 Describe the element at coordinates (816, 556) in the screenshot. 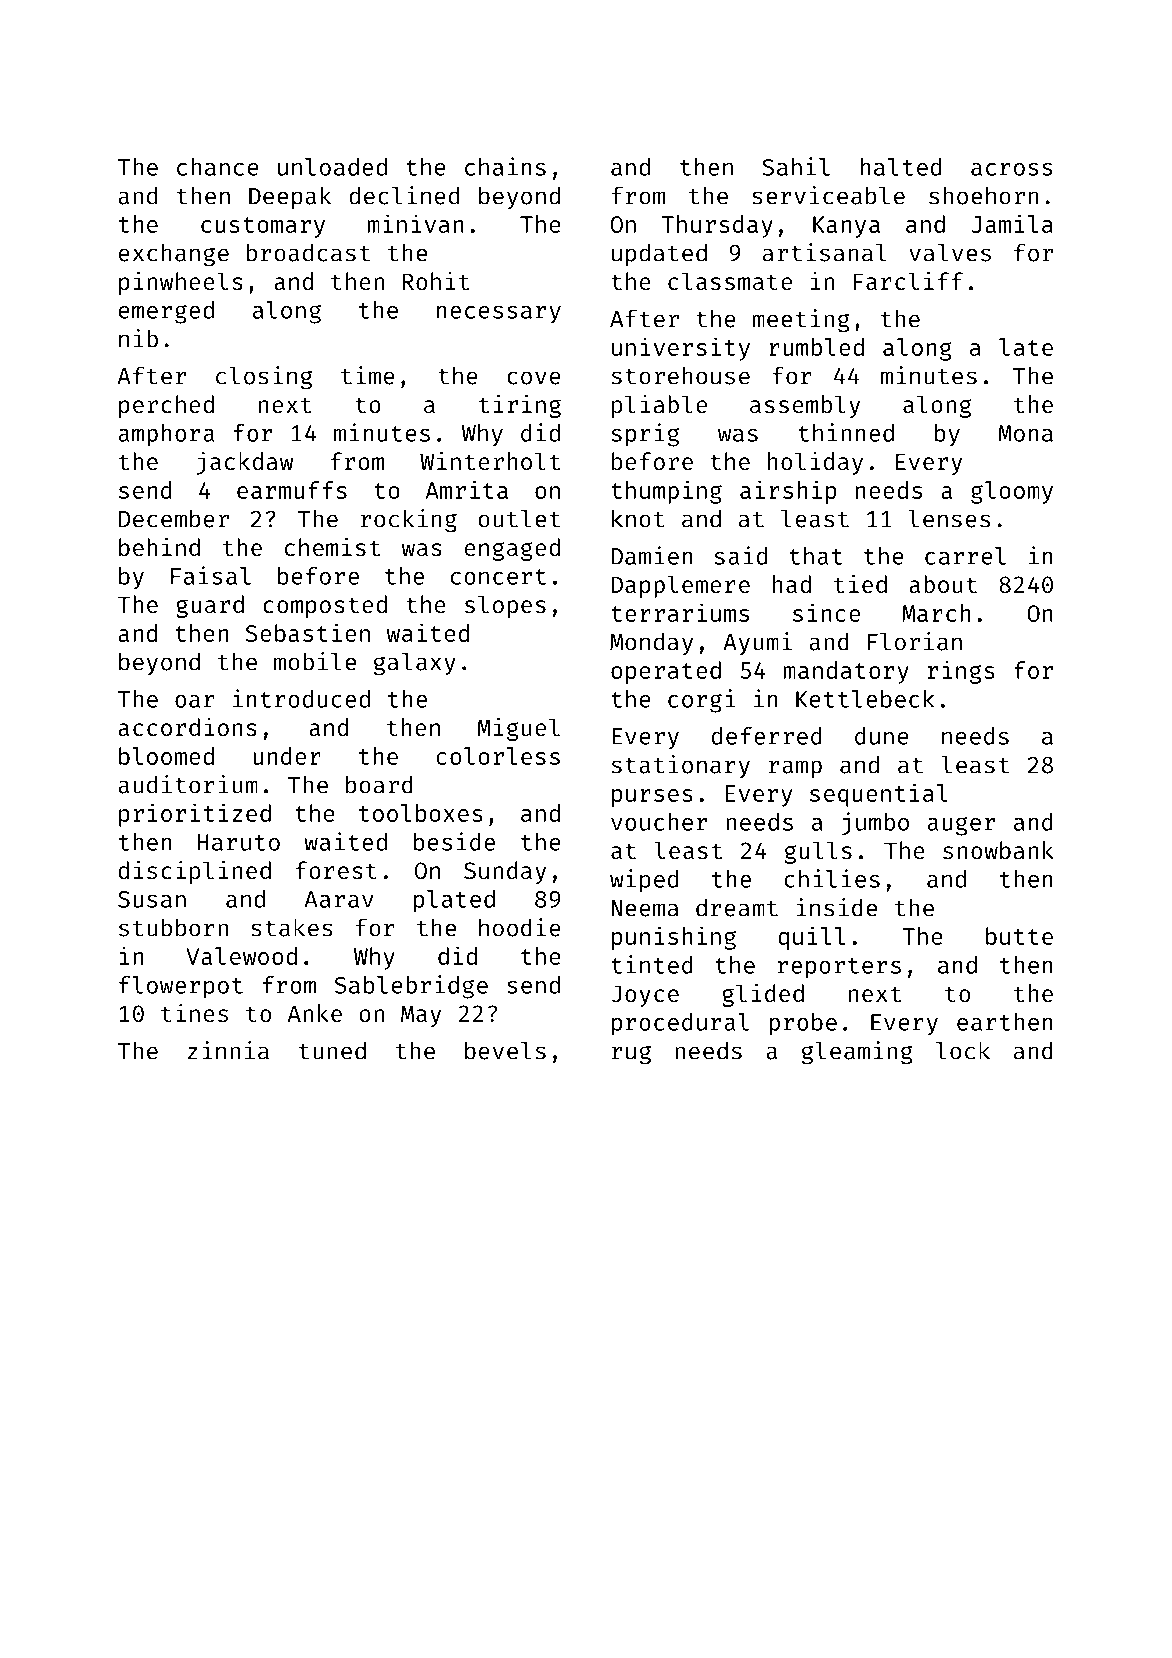

I see `that` at that location.
